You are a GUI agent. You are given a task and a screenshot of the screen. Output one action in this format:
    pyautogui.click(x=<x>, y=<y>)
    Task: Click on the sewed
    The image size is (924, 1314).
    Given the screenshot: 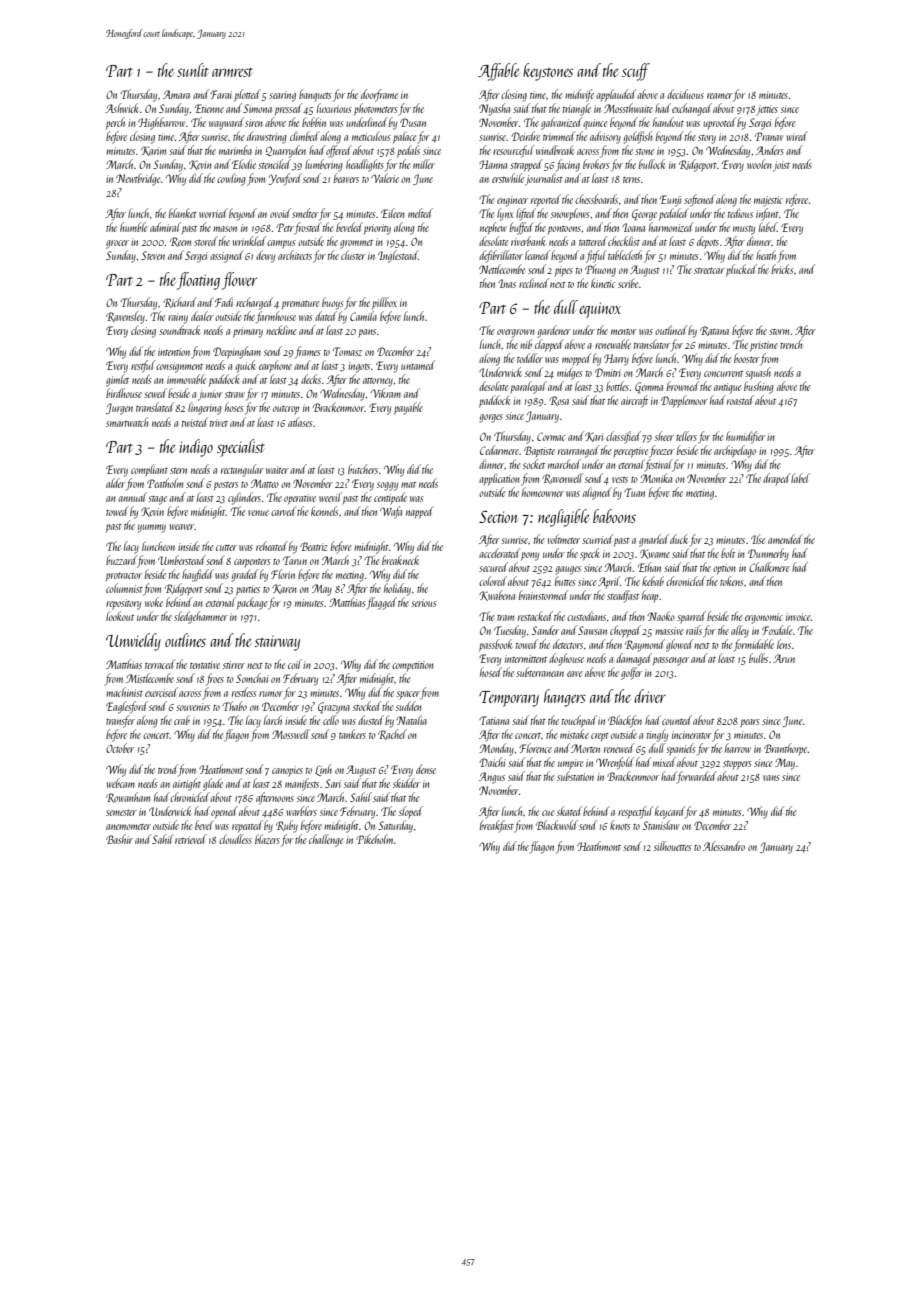 What is the action you would take?
    pyautogui.click(x=155, y=393)
